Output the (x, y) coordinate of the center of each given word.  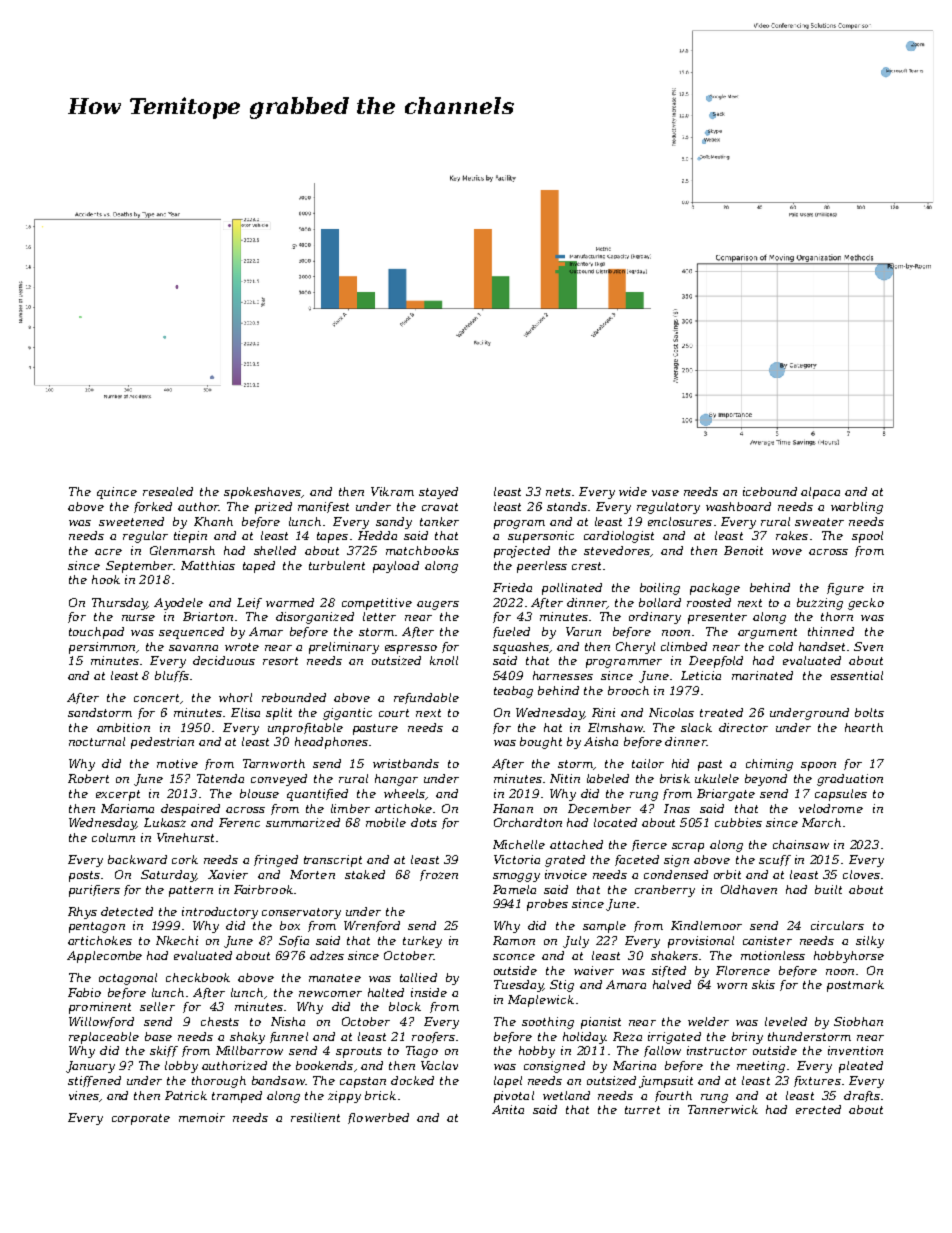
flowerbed (378, 1118)
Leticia (701, 675)
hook (106, 579)
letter (379, 616)
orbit (727, 874)
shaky (247, 1038)
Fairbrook (263, 889)
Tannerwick (723, 1109)
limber (350, 808)
